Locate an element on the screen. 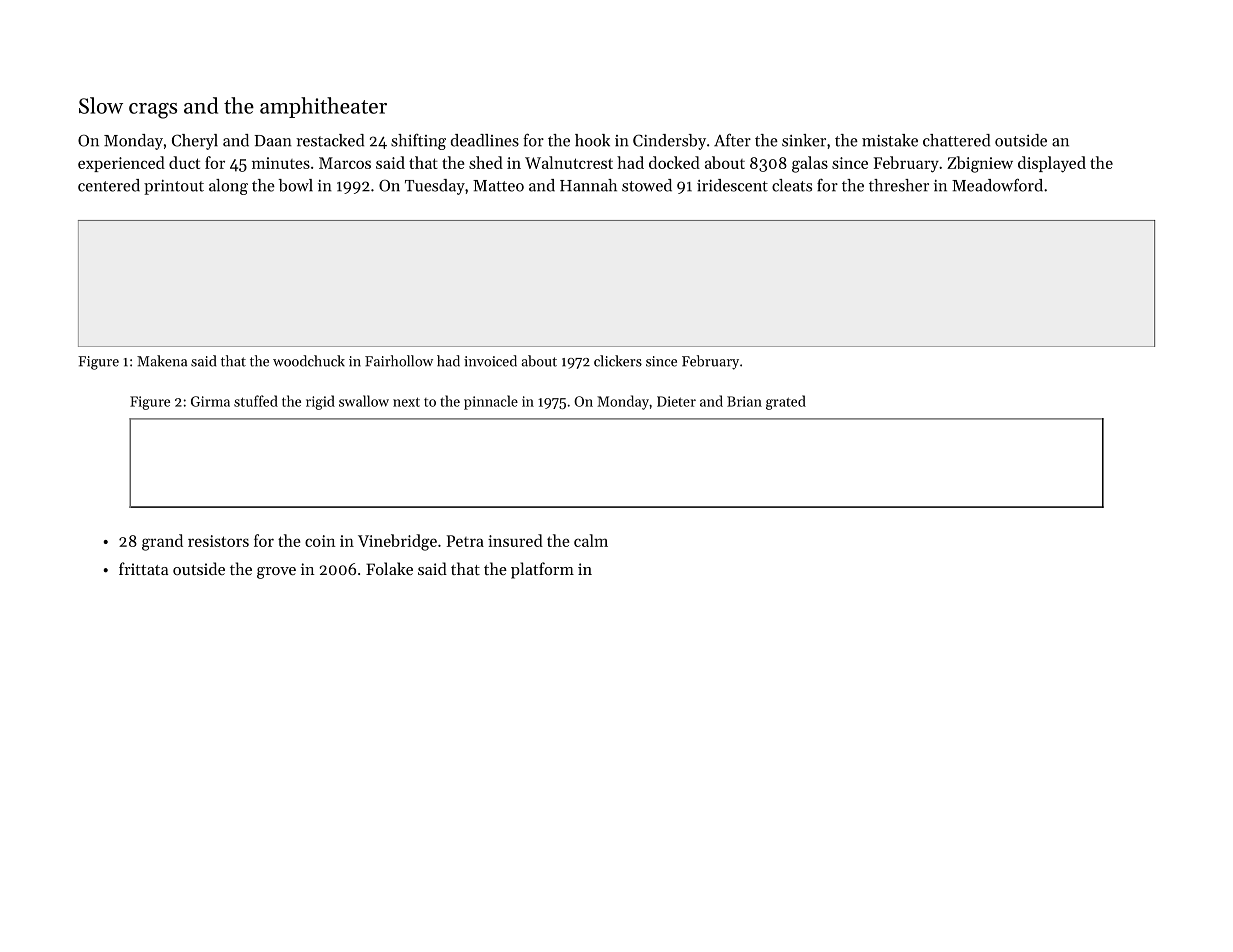  grand is located at coordinates (162, 542).
